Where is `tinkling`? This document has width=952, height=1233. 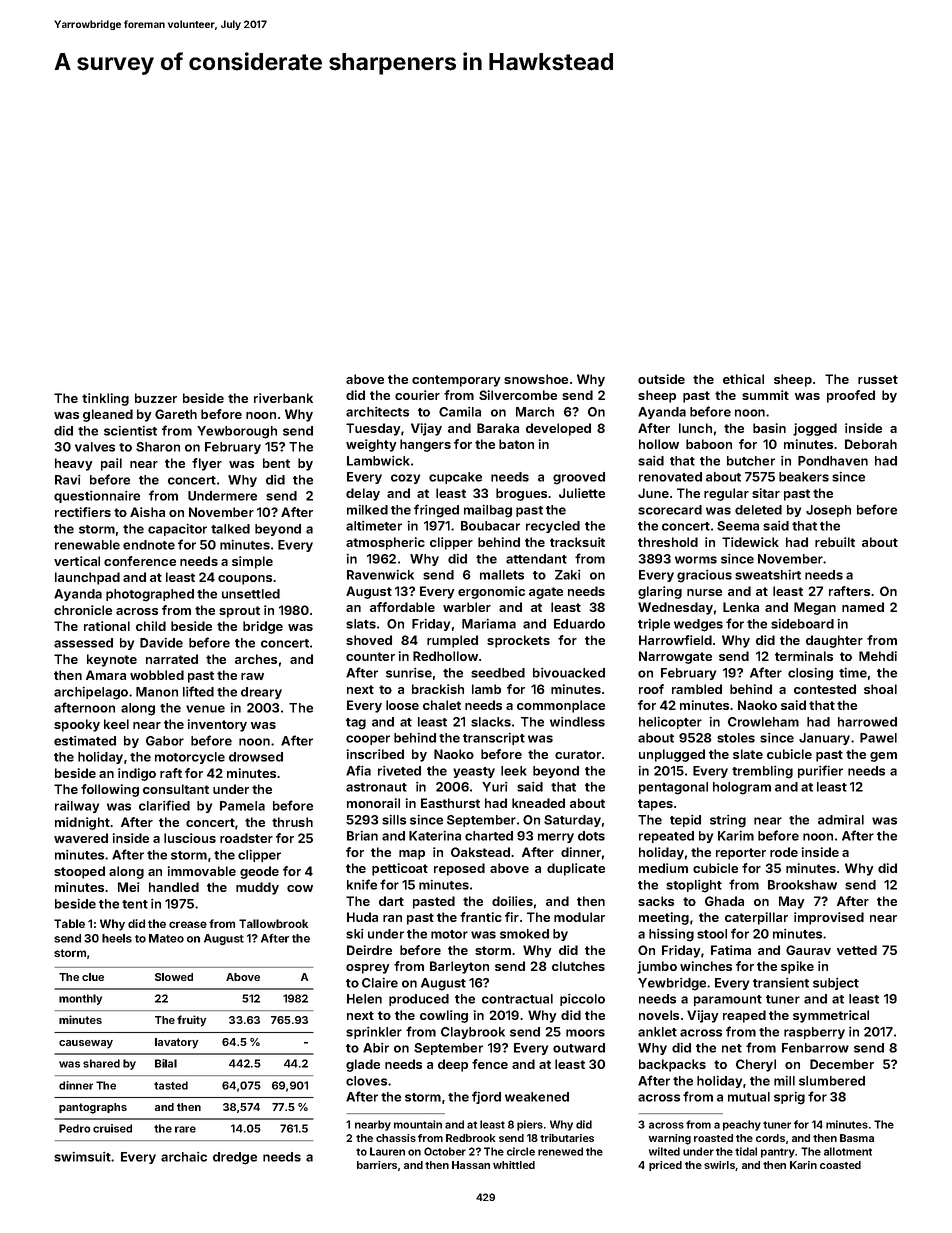 tinkling is located at coordinates (105, 399).
